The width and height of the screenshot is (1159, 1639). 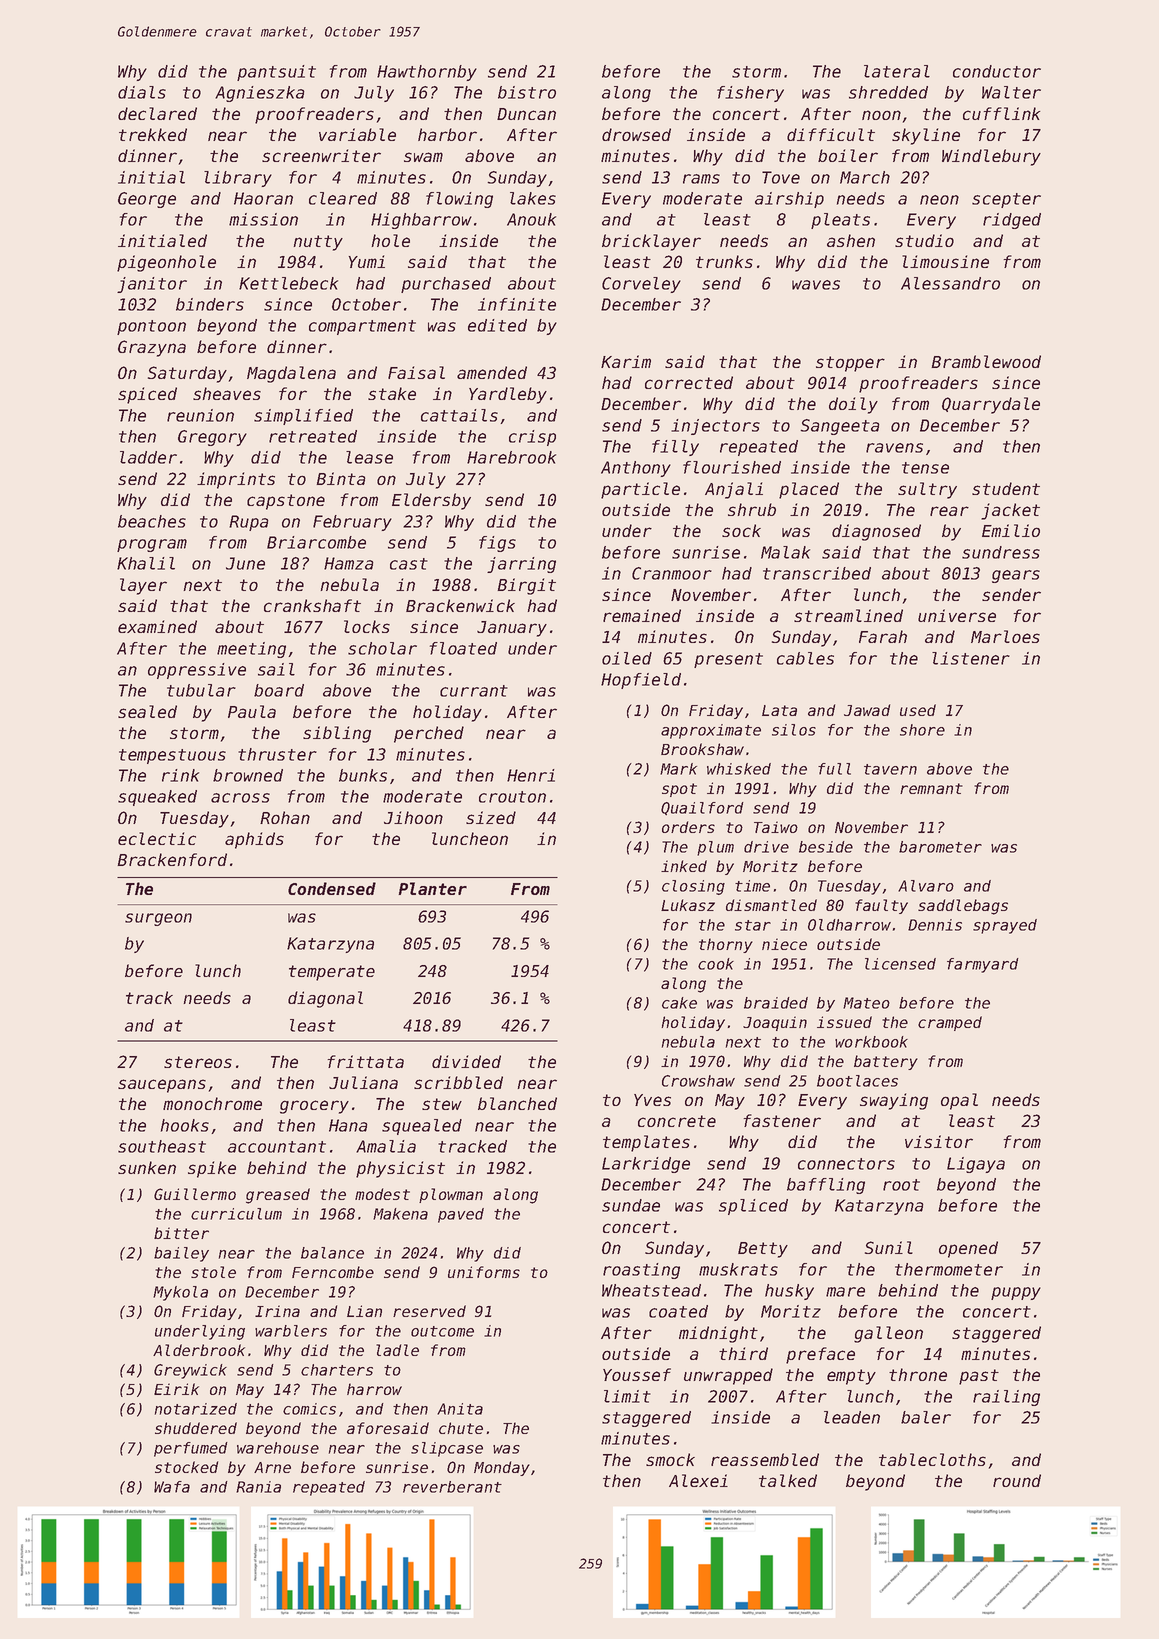 I want to click on mission, so click(x=263, y=219).
